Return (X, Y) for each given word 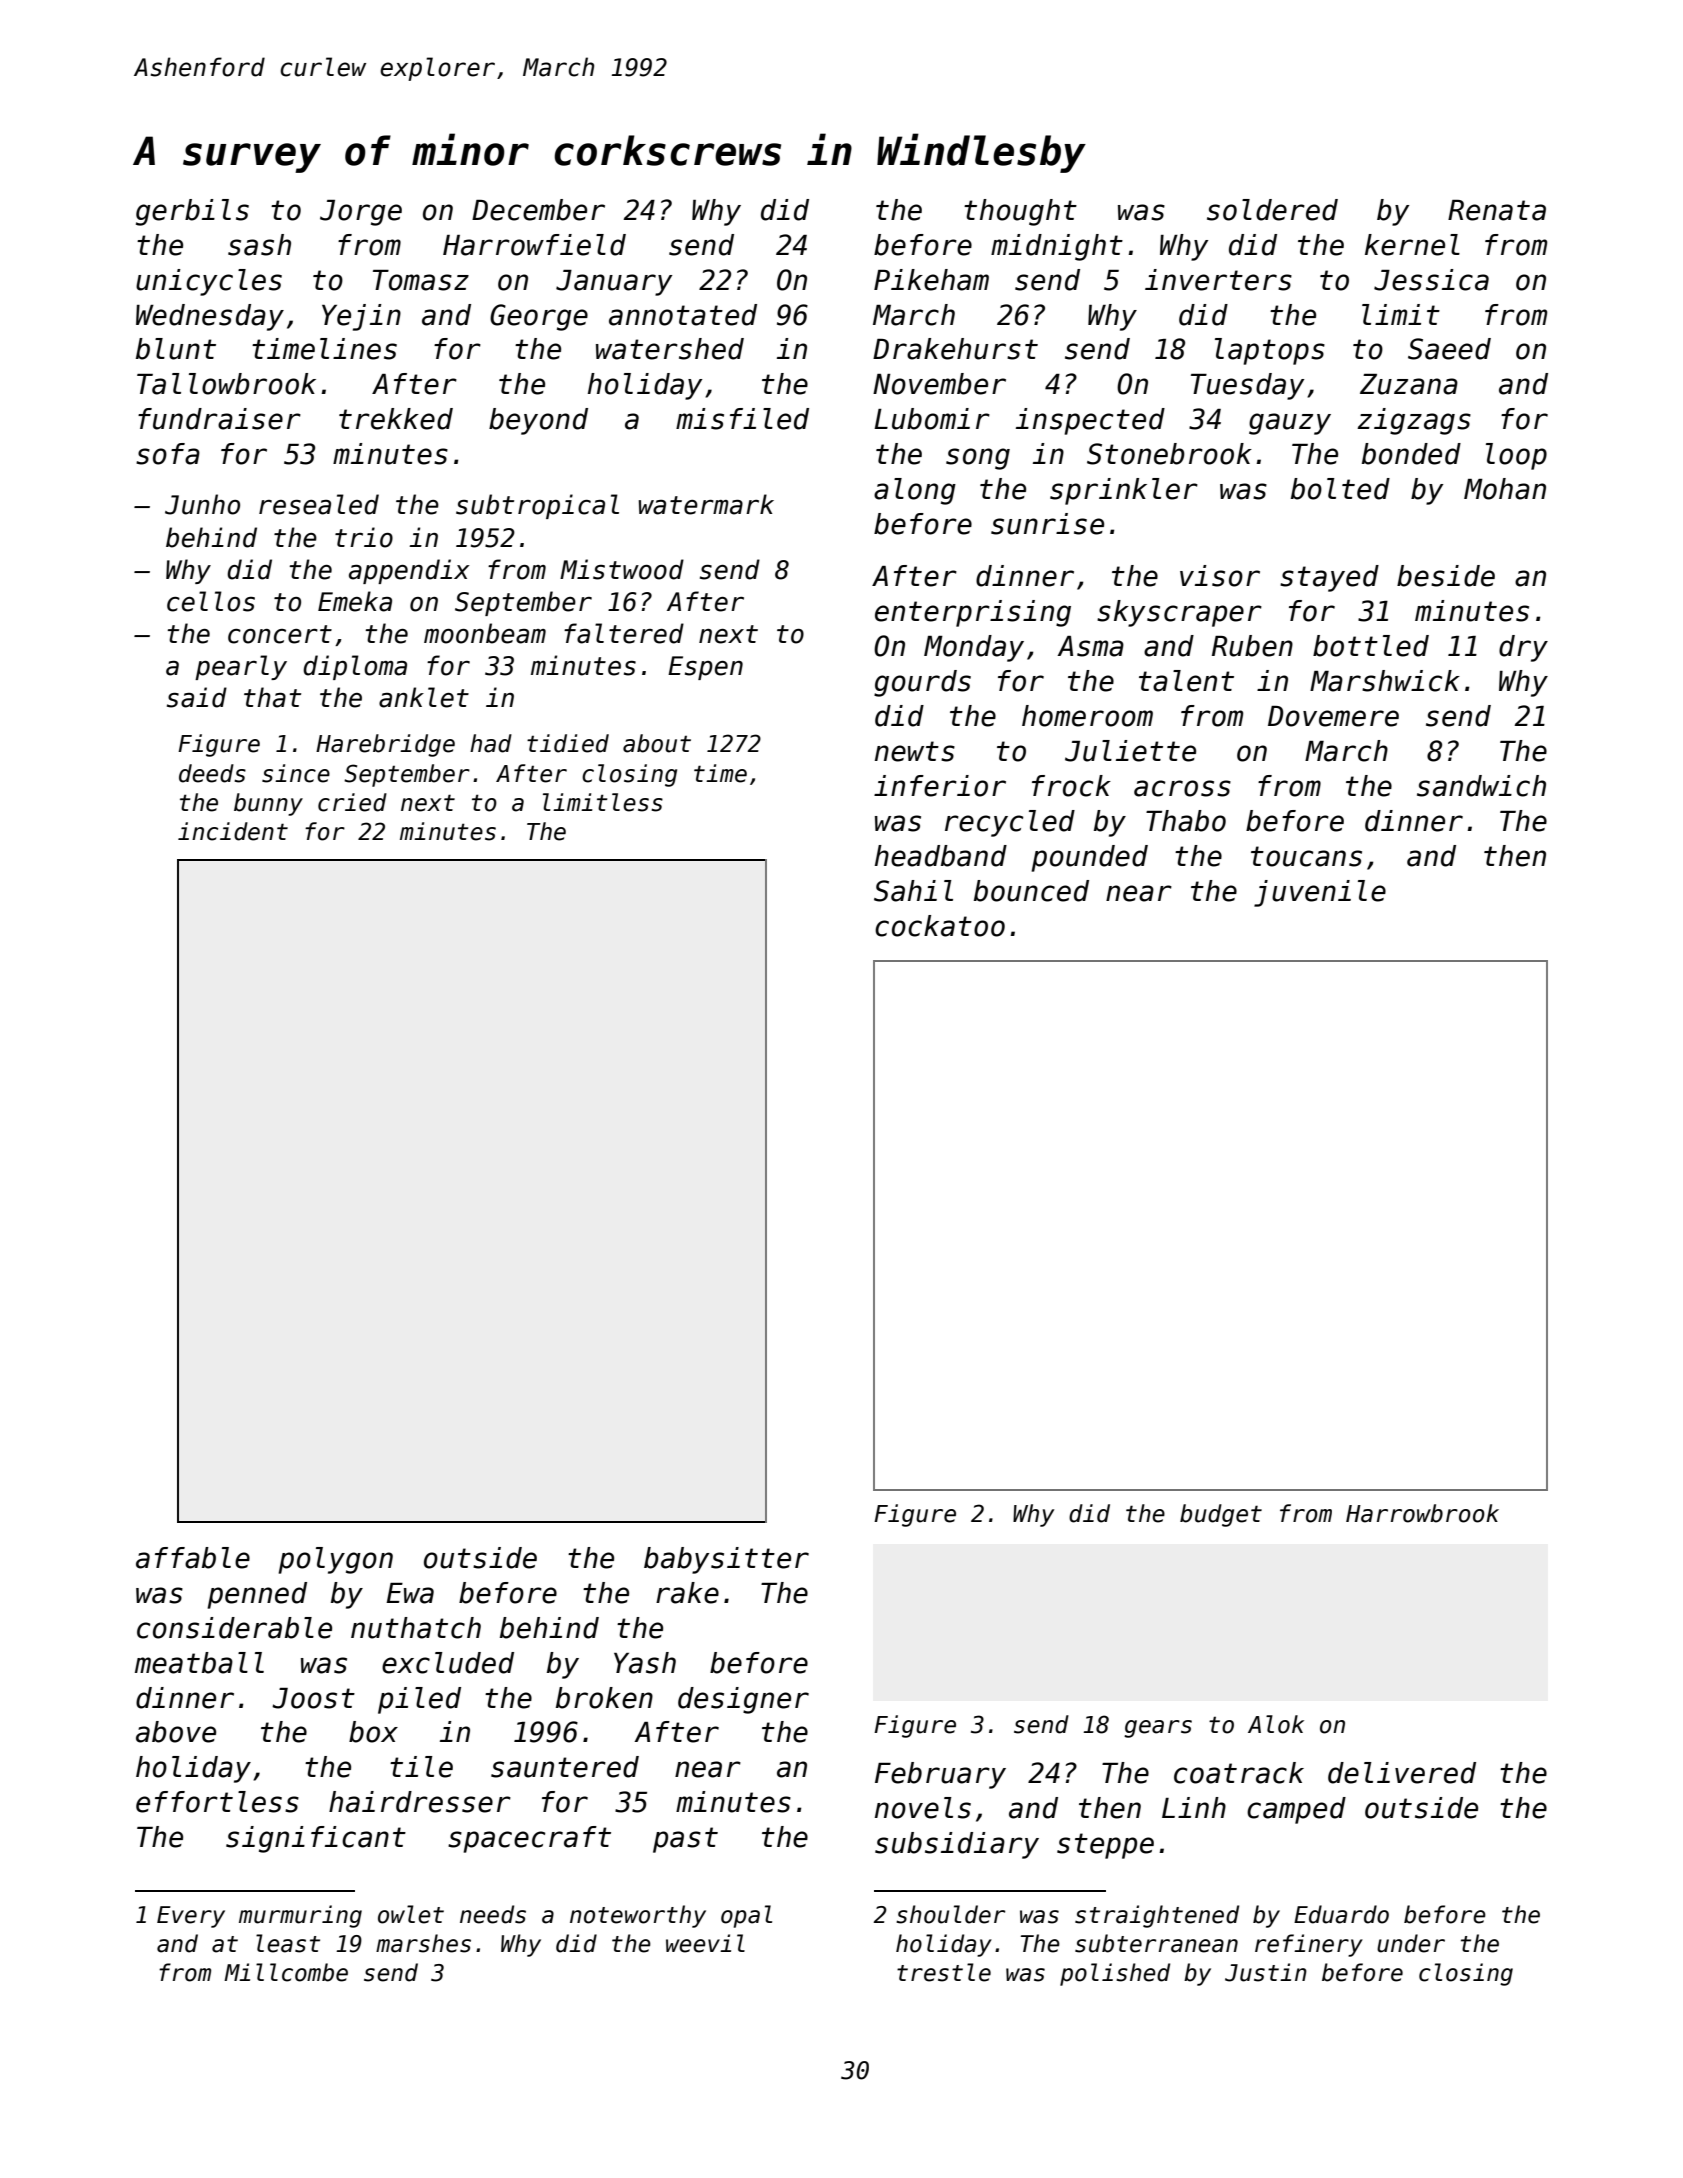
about (657, 743)
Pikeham (931, 280)
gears (1158, 1729)
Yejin (361, 317)
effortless (217, 1802)
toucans (1306, 856)
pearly (241, 667)
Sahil (913, 891)
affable (193, 1558)
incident (233, 831)
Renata (1497, 210)
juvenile (1320, 893)
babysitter (726, 1560)
